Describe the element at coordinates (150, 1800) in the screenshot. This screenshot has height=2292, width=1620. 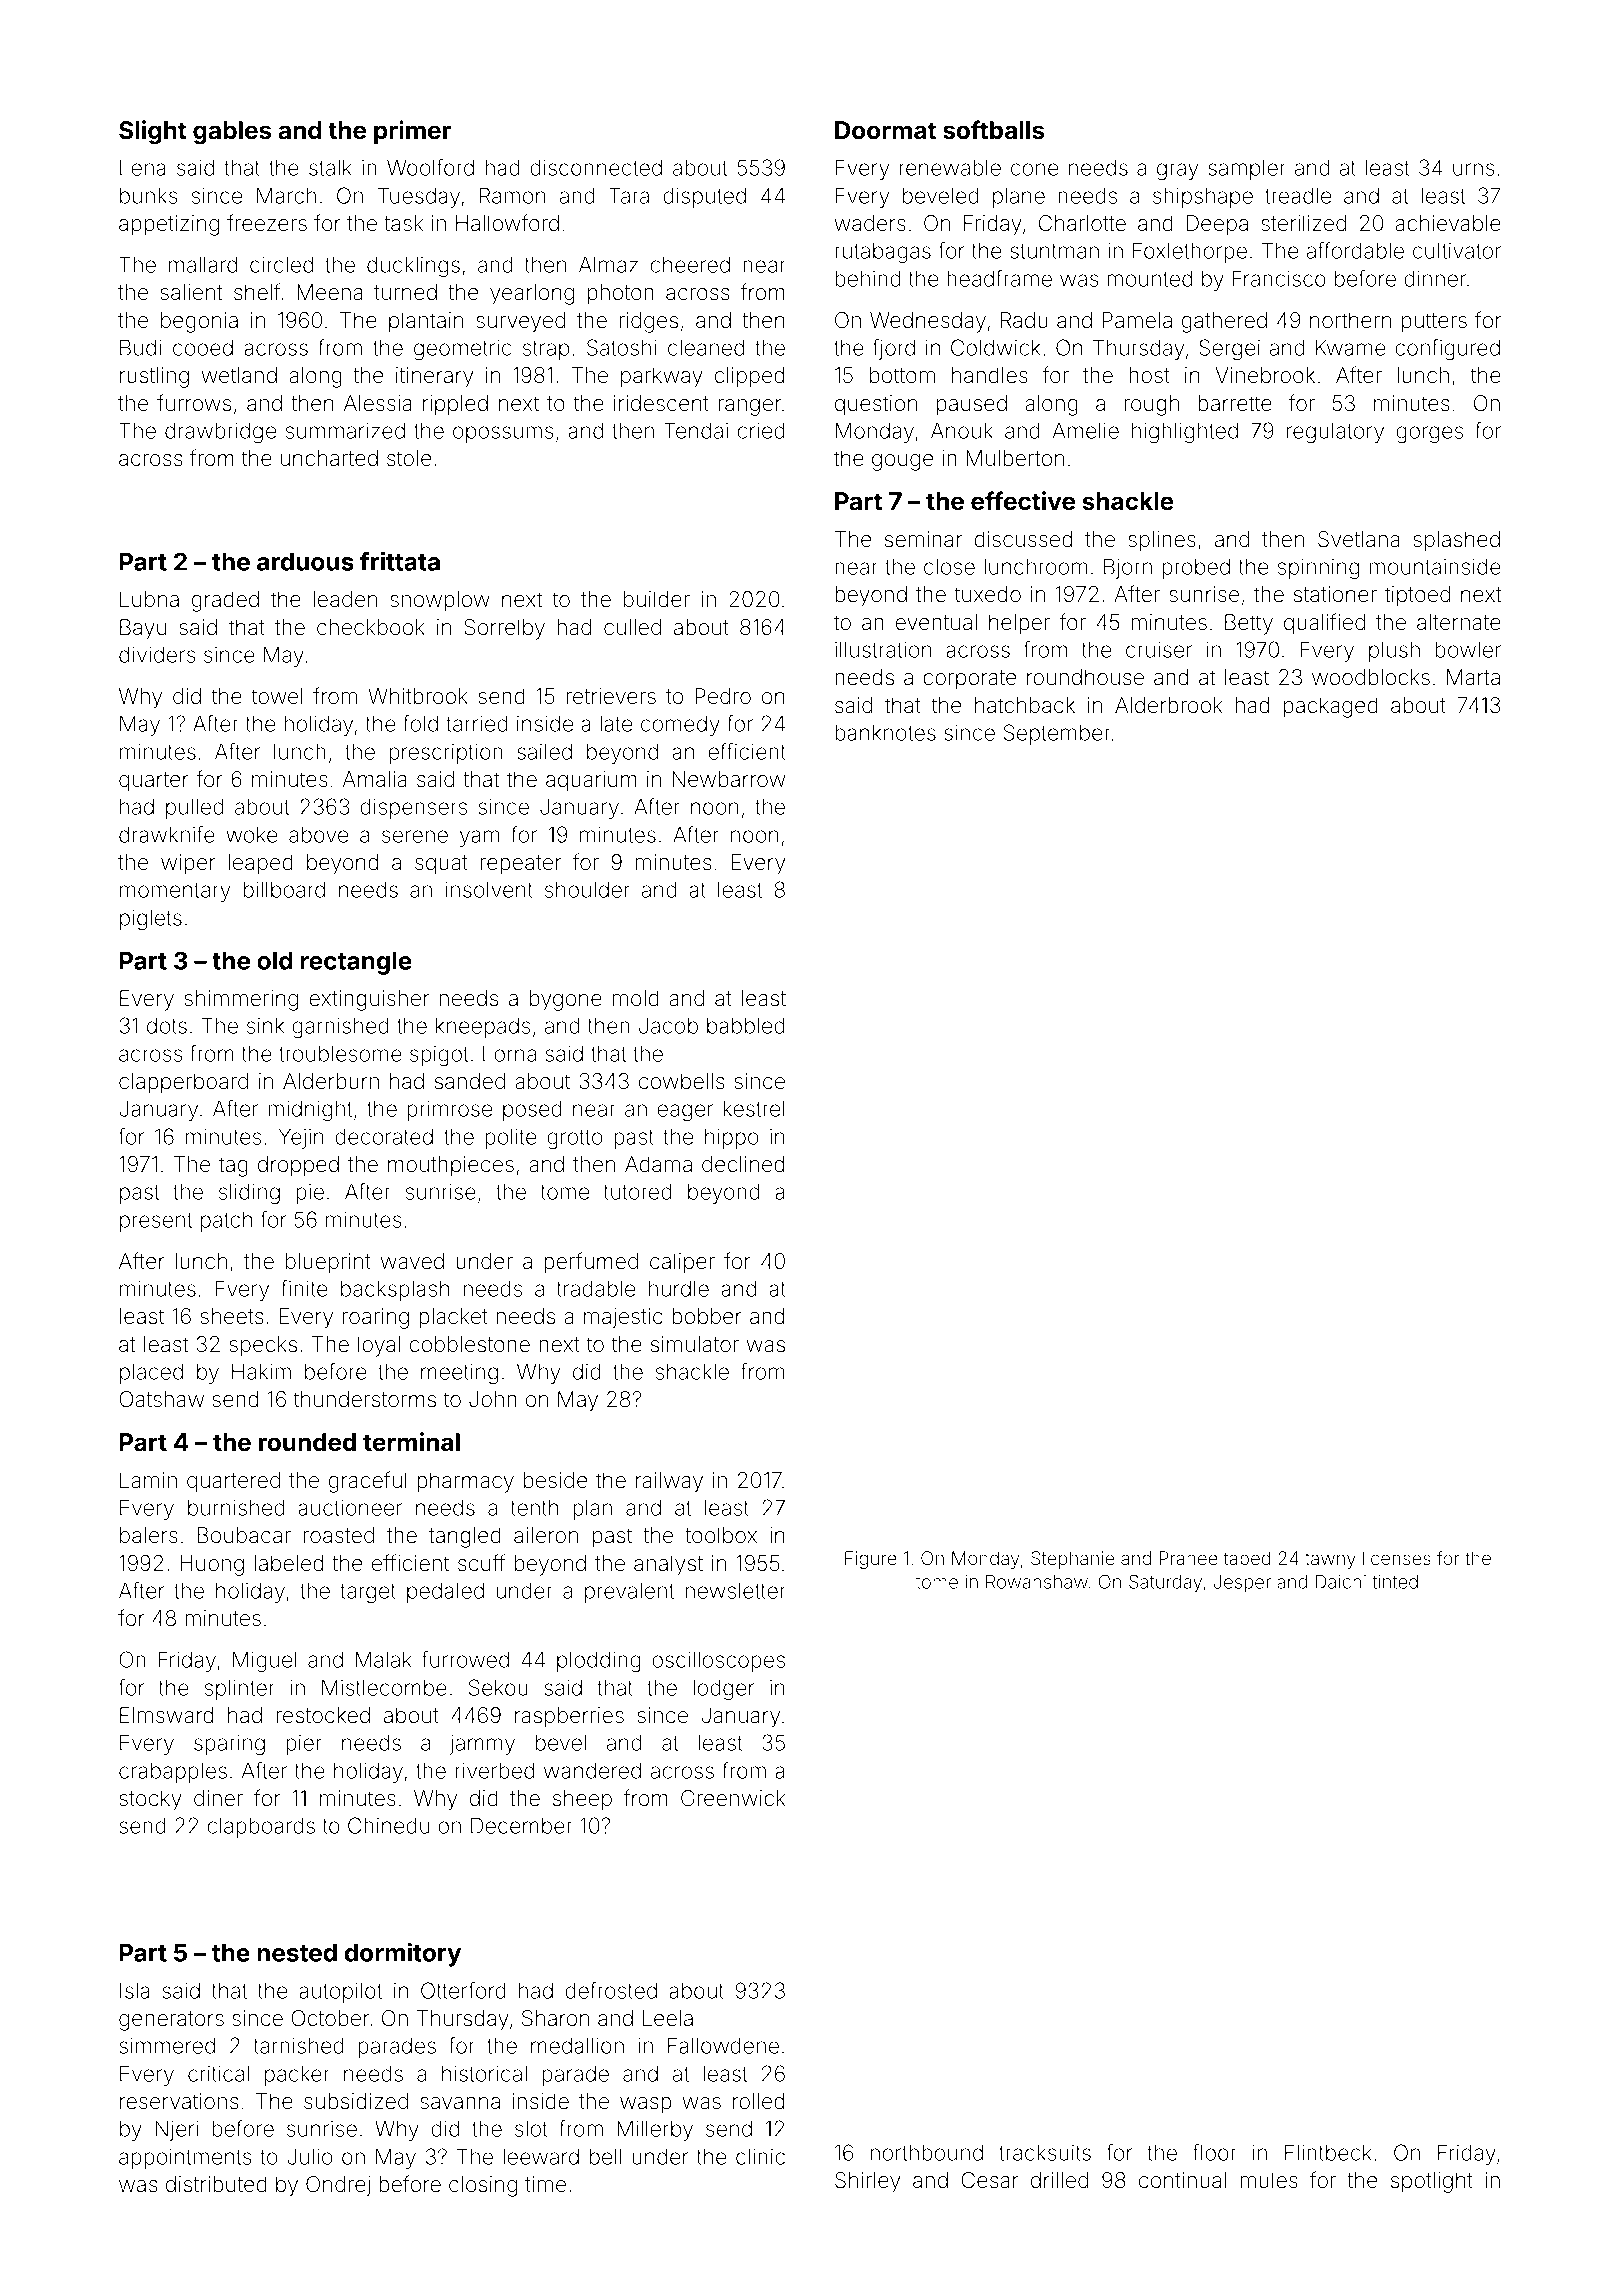
I see `stocky` at that location.
